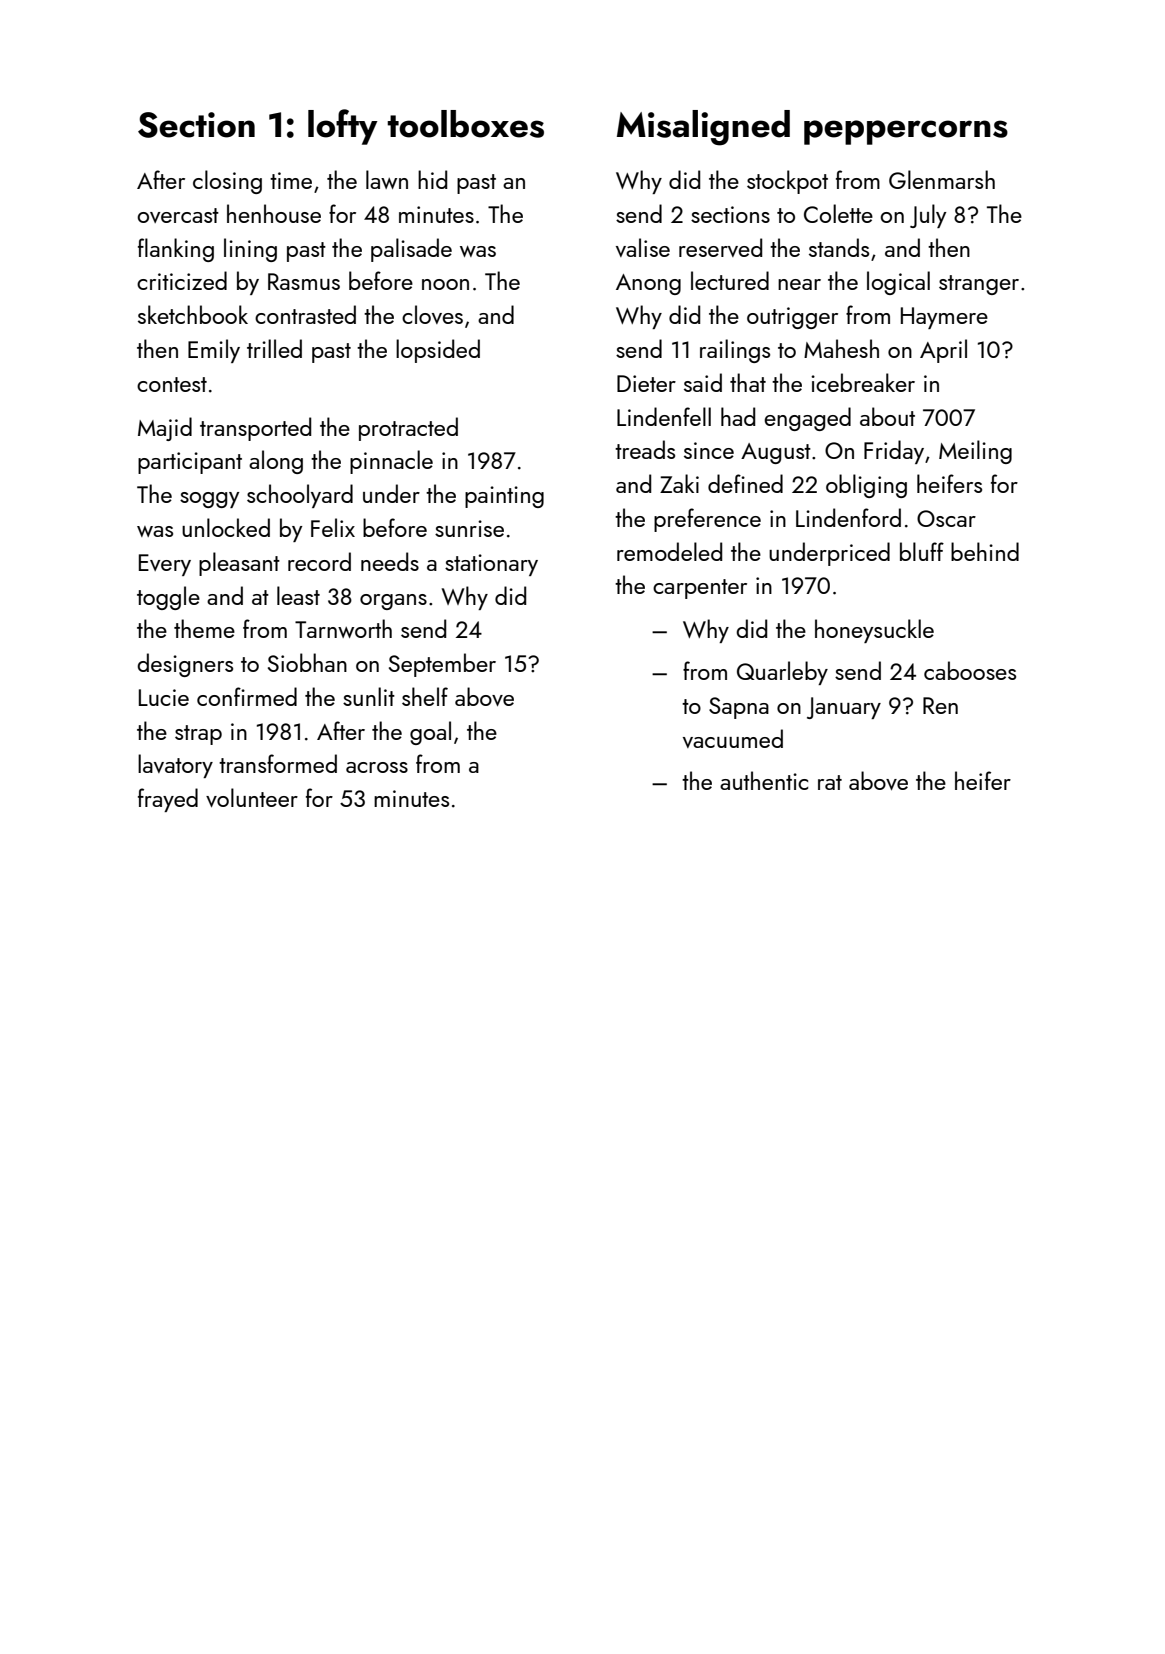 This screenshot has width=1165, height=1654. Describe the element at coordinates (906, 132) in the screenshot. I see `peppercorns` at that location.
